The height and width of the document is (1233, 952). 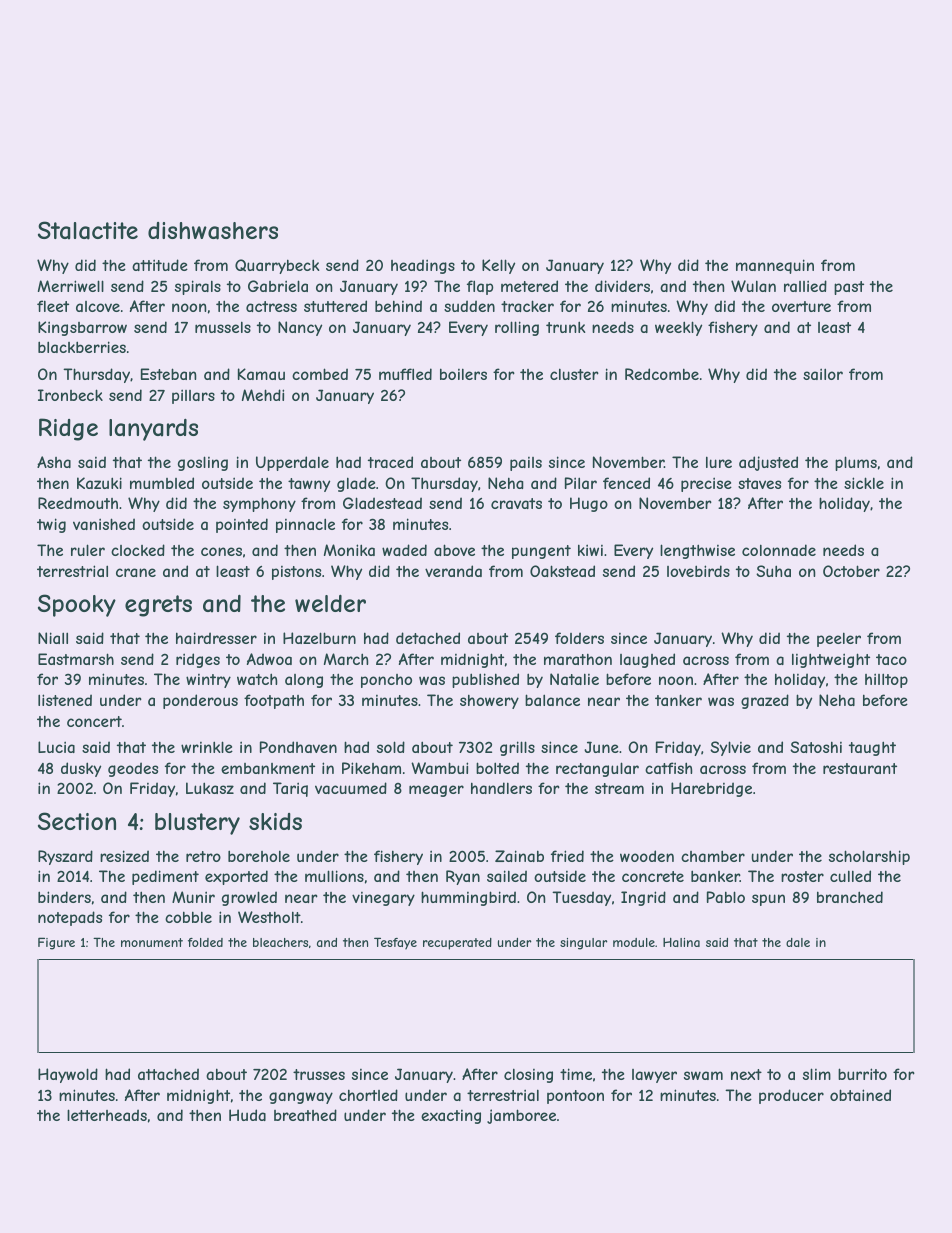 What do you see at coordinates (768, 463) in the document?
I see `adjusted` at bounding box center [768, 463].
